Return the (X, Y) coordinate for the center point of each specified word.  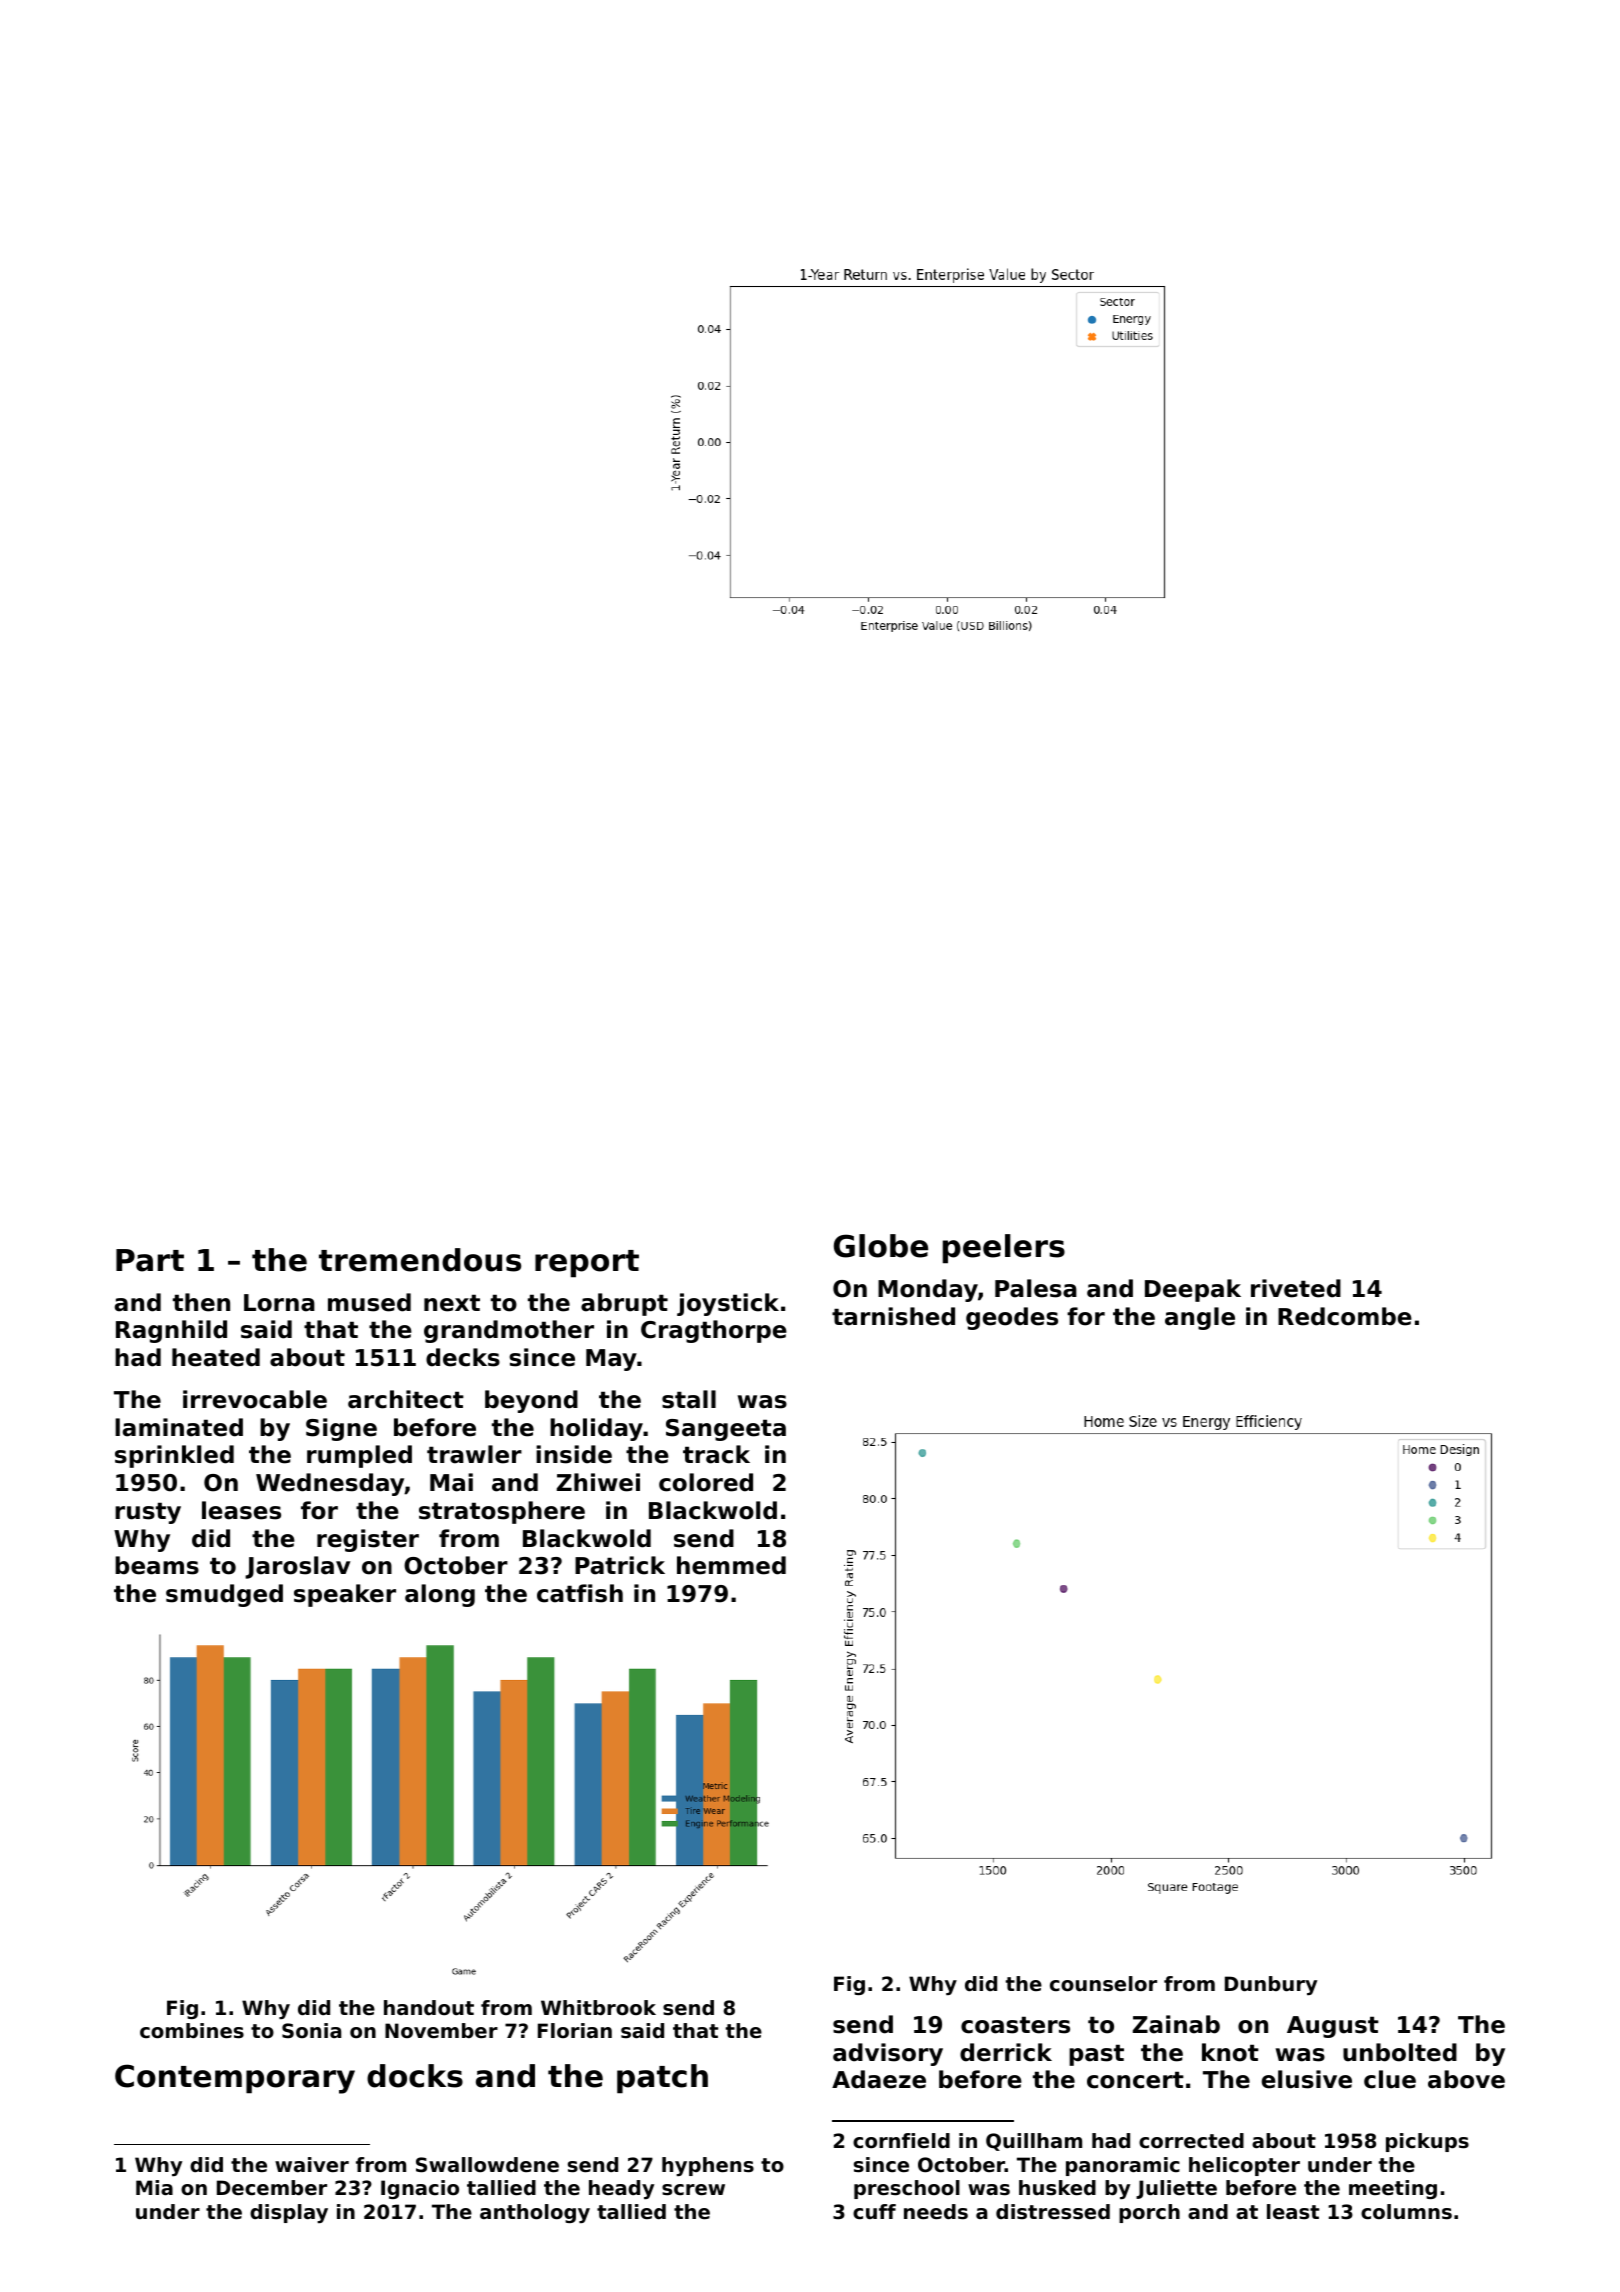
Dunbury (1271, 1985)
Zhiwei (598, 1482)
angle (1200, 1318)
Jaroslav (297, 1567)
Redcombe (1345, 1316)
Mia (154, 2188)
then (201, 1302)
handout (429, 2008)
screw (693, 2190)
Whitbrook (598, 2008)
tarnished (893, 1316)
